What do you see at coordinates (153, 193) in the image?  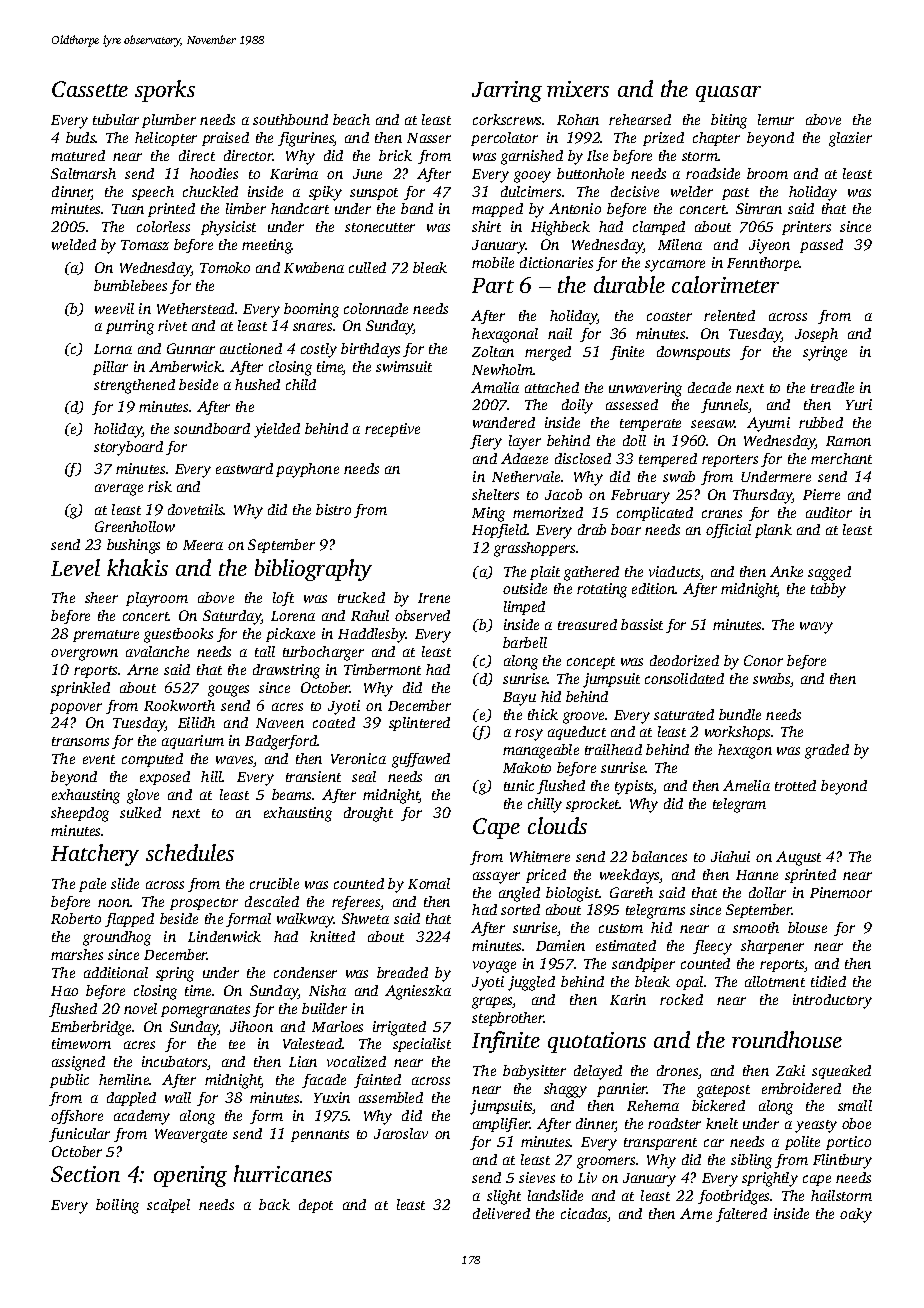 I see `speech` at bounding box center [153, 193].
